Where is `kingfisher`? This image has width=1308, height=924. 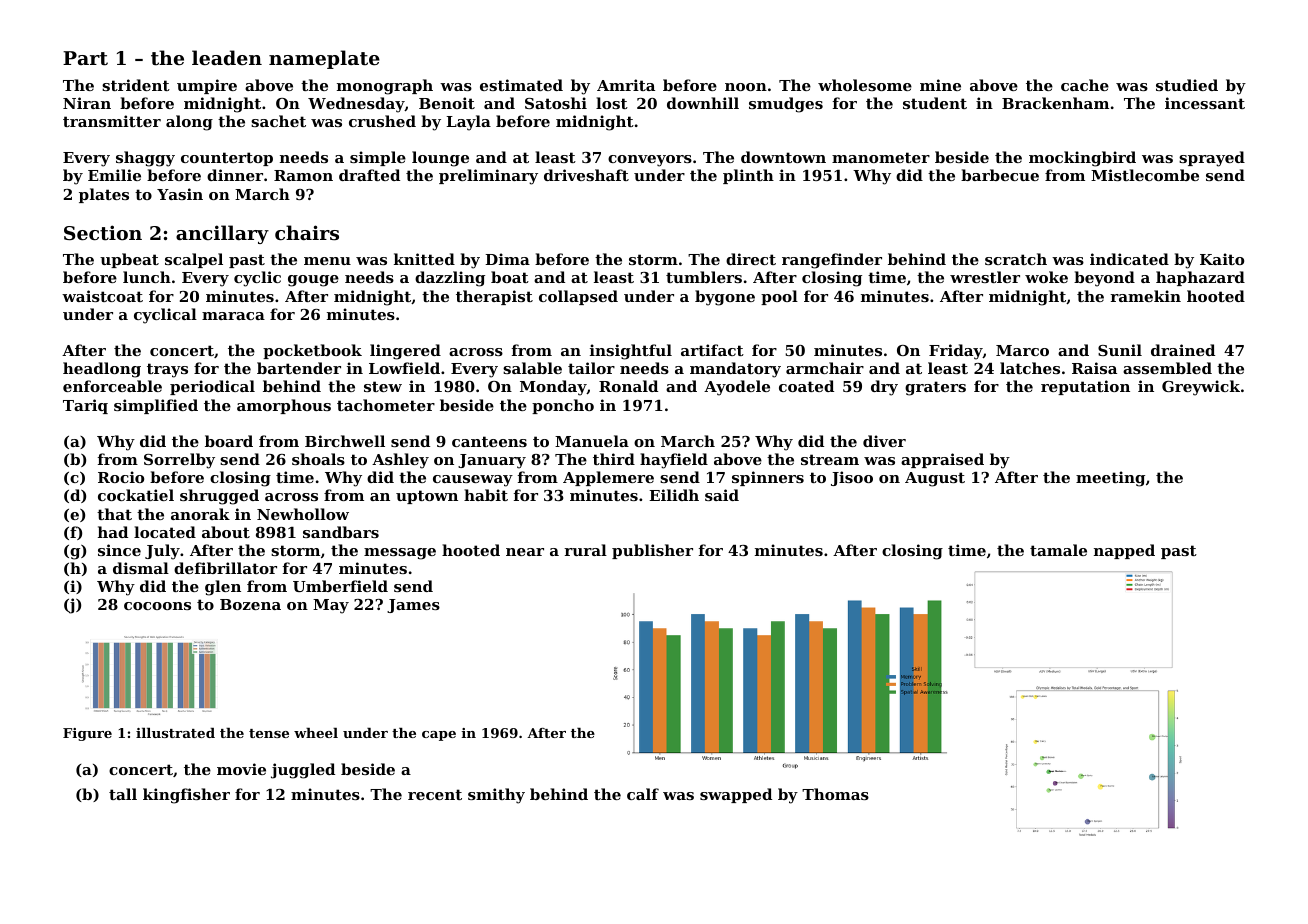 kingfisher is located at coordinates (186, 796).
